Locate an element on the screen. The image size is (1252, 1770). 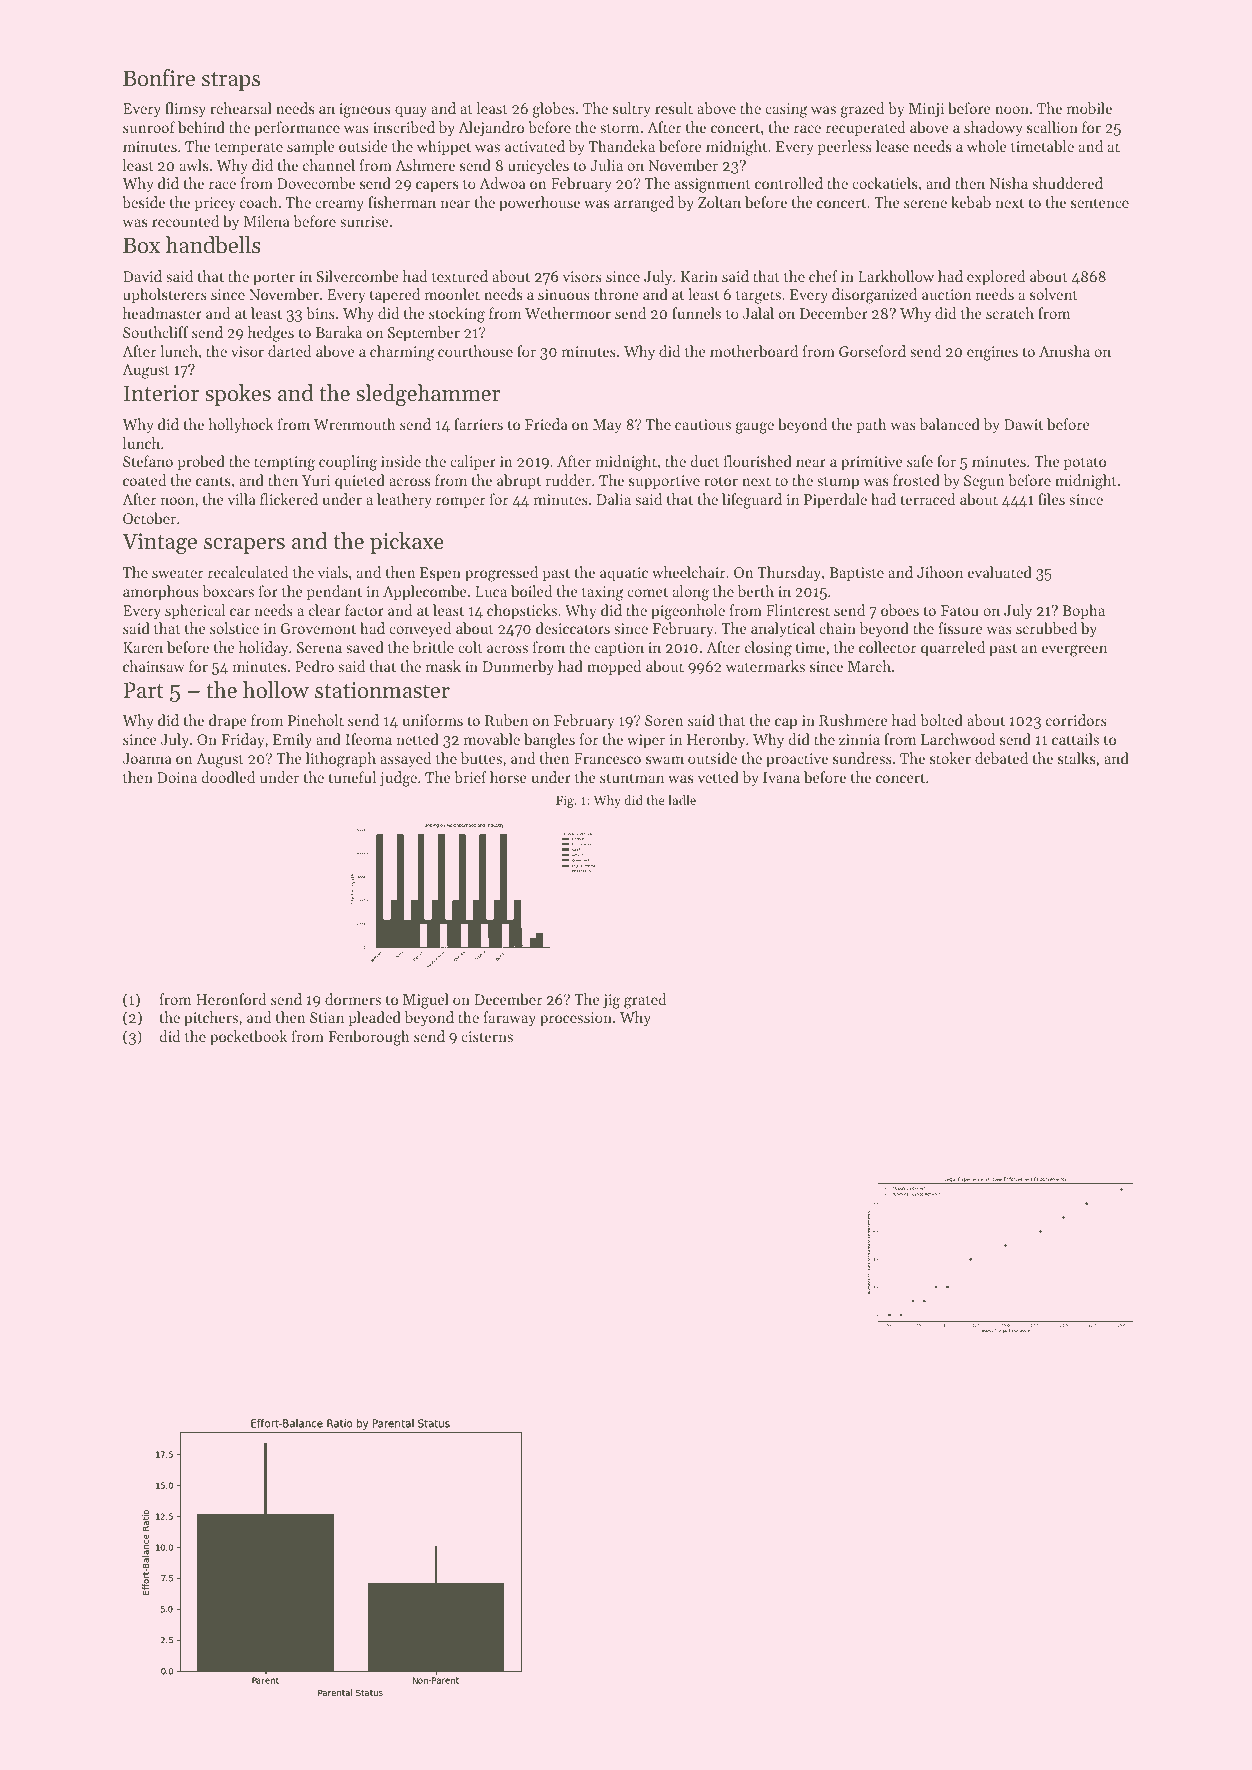
chopsticks is located at coordinates (522, 611).
